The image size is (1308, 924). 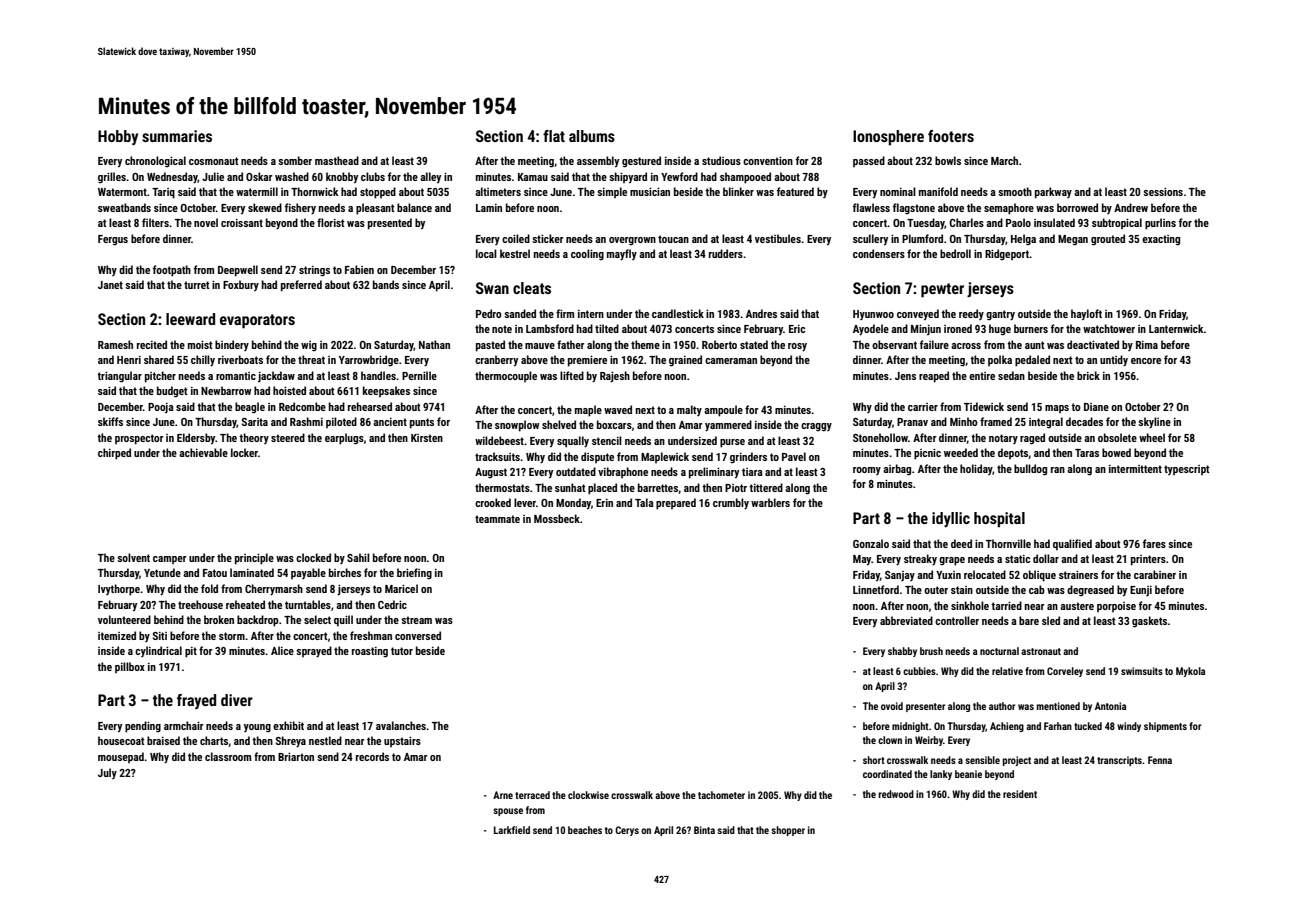 I want to click on strainers, so click(x=1078, y=575).
